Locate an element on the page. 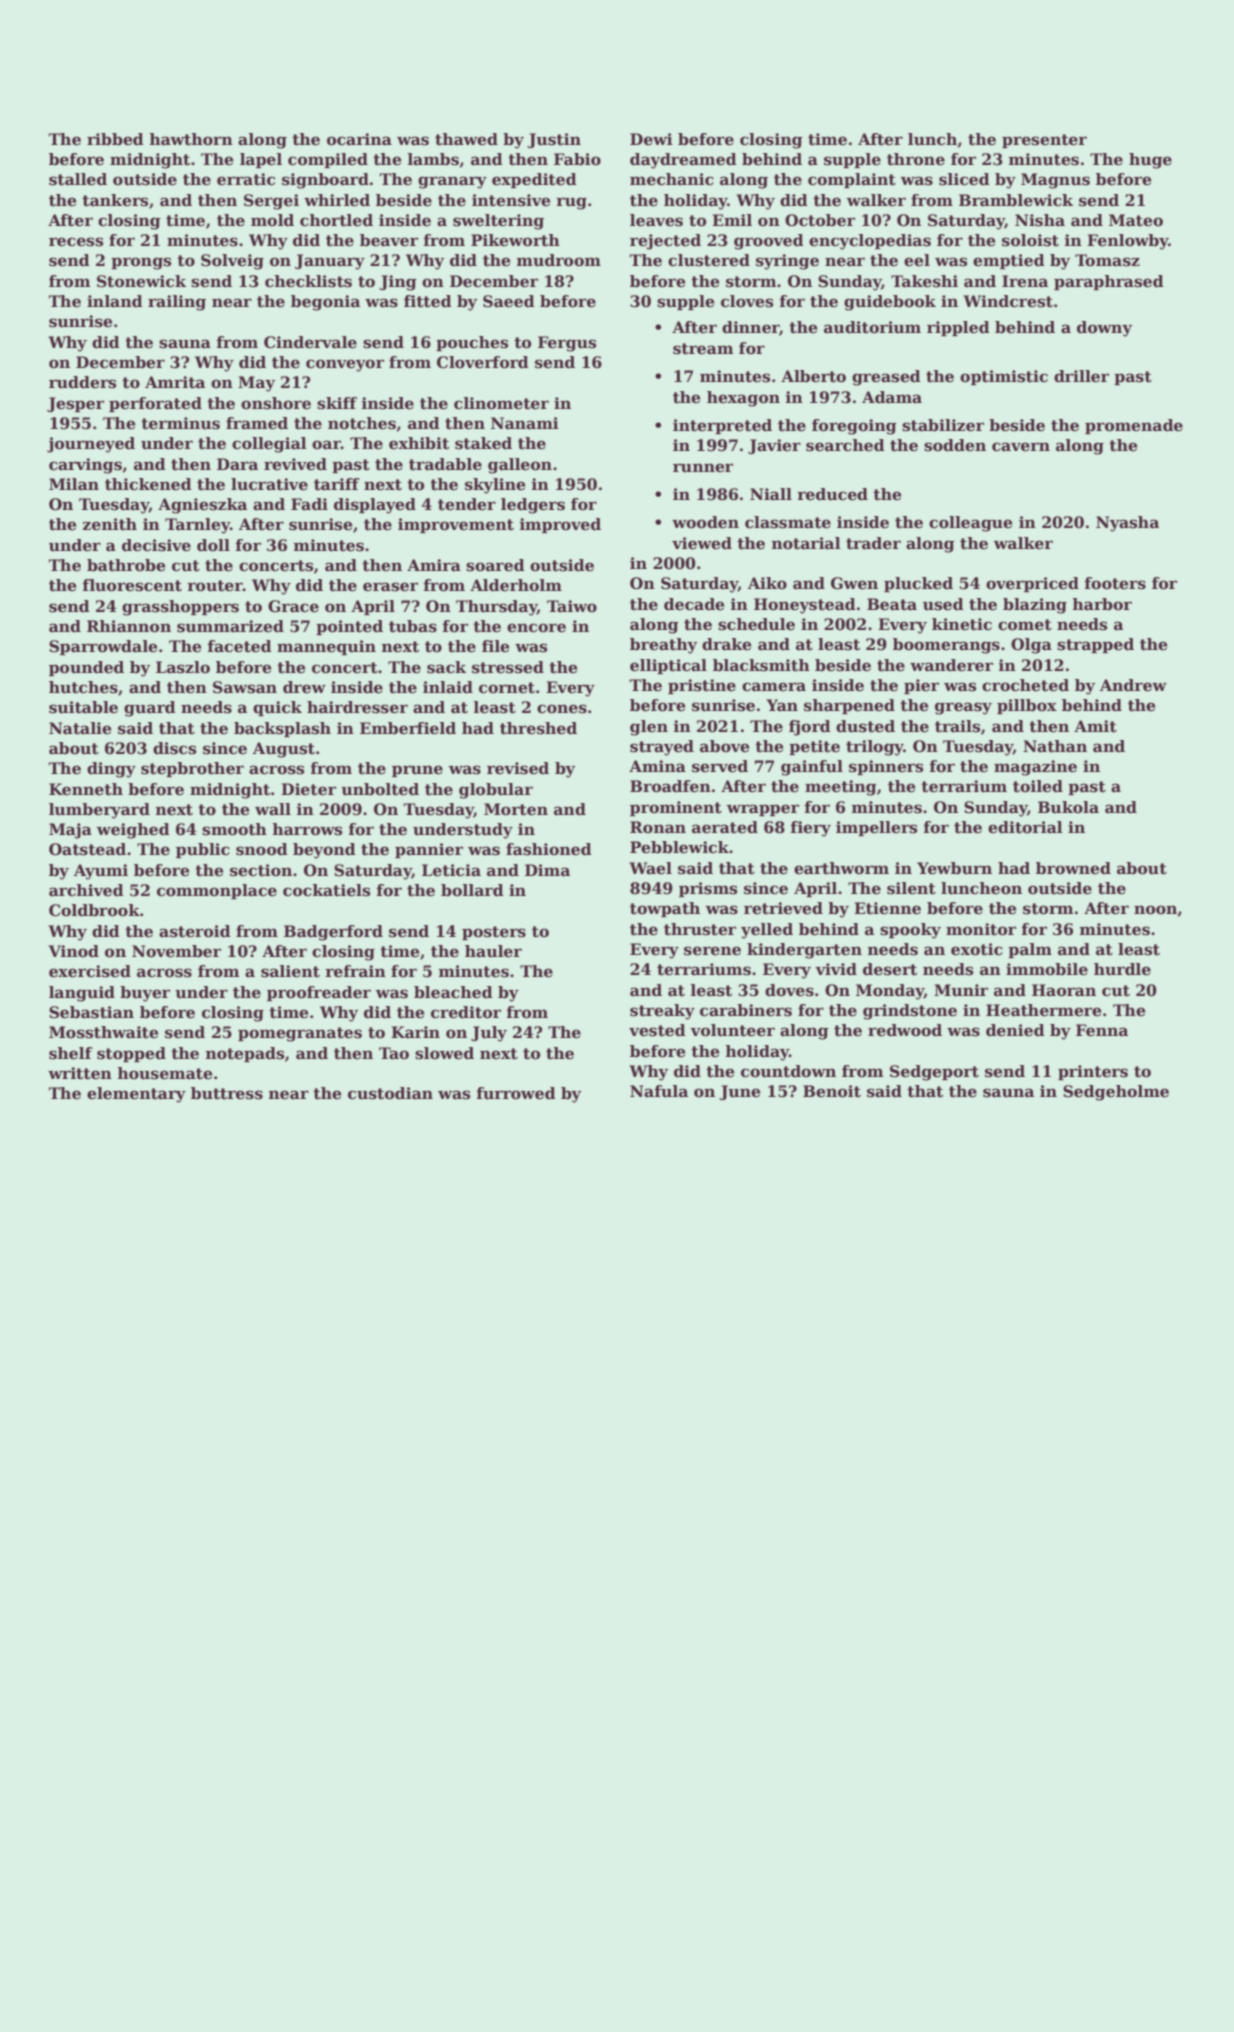  archived is located at coordinates (86, 890).
